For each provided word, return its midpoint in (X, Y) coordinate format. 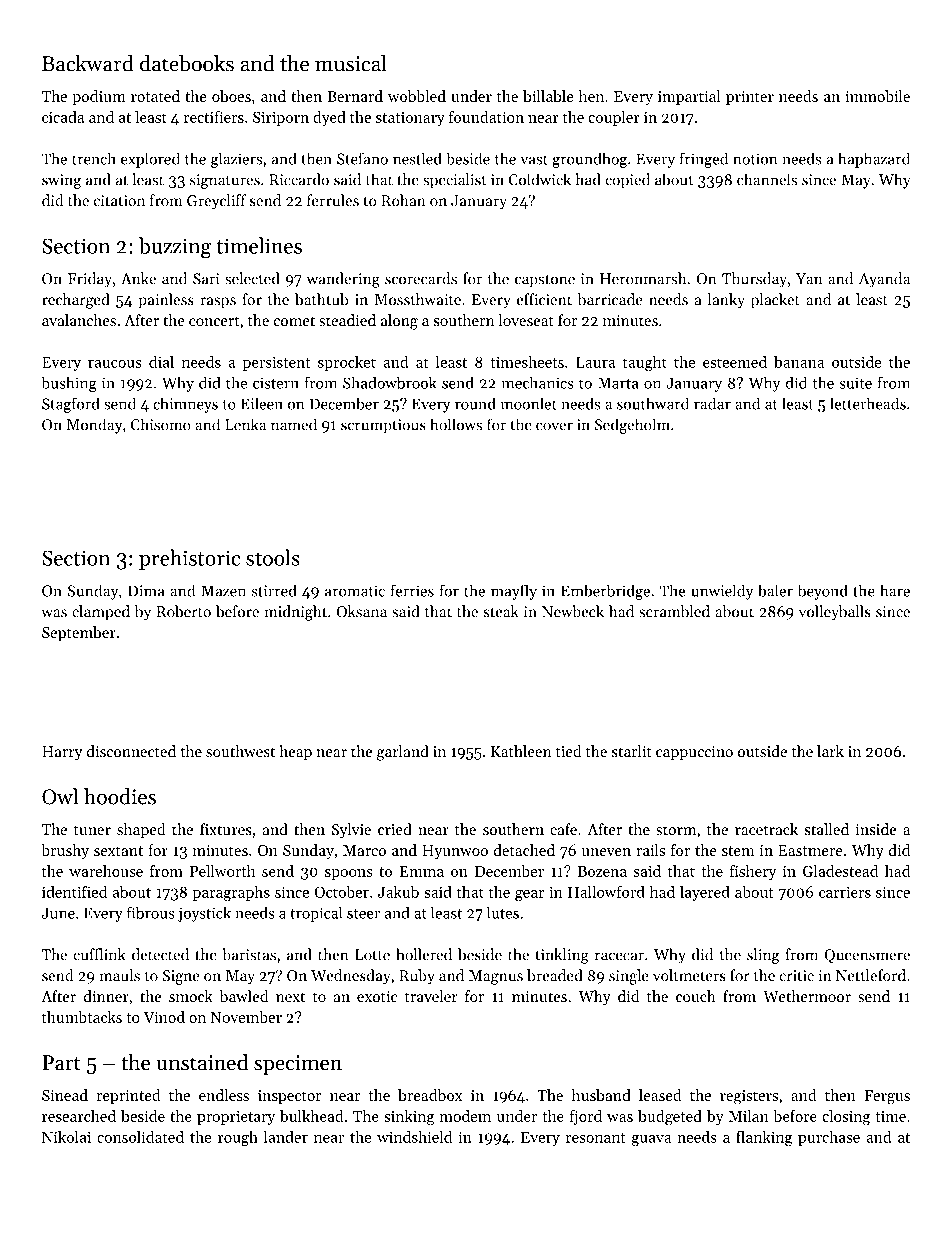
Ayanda (884, 280)
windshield (414, 1137)
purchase (829, 1138)
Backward (88, 63)
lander (286, 1137)
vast (534, 160)
